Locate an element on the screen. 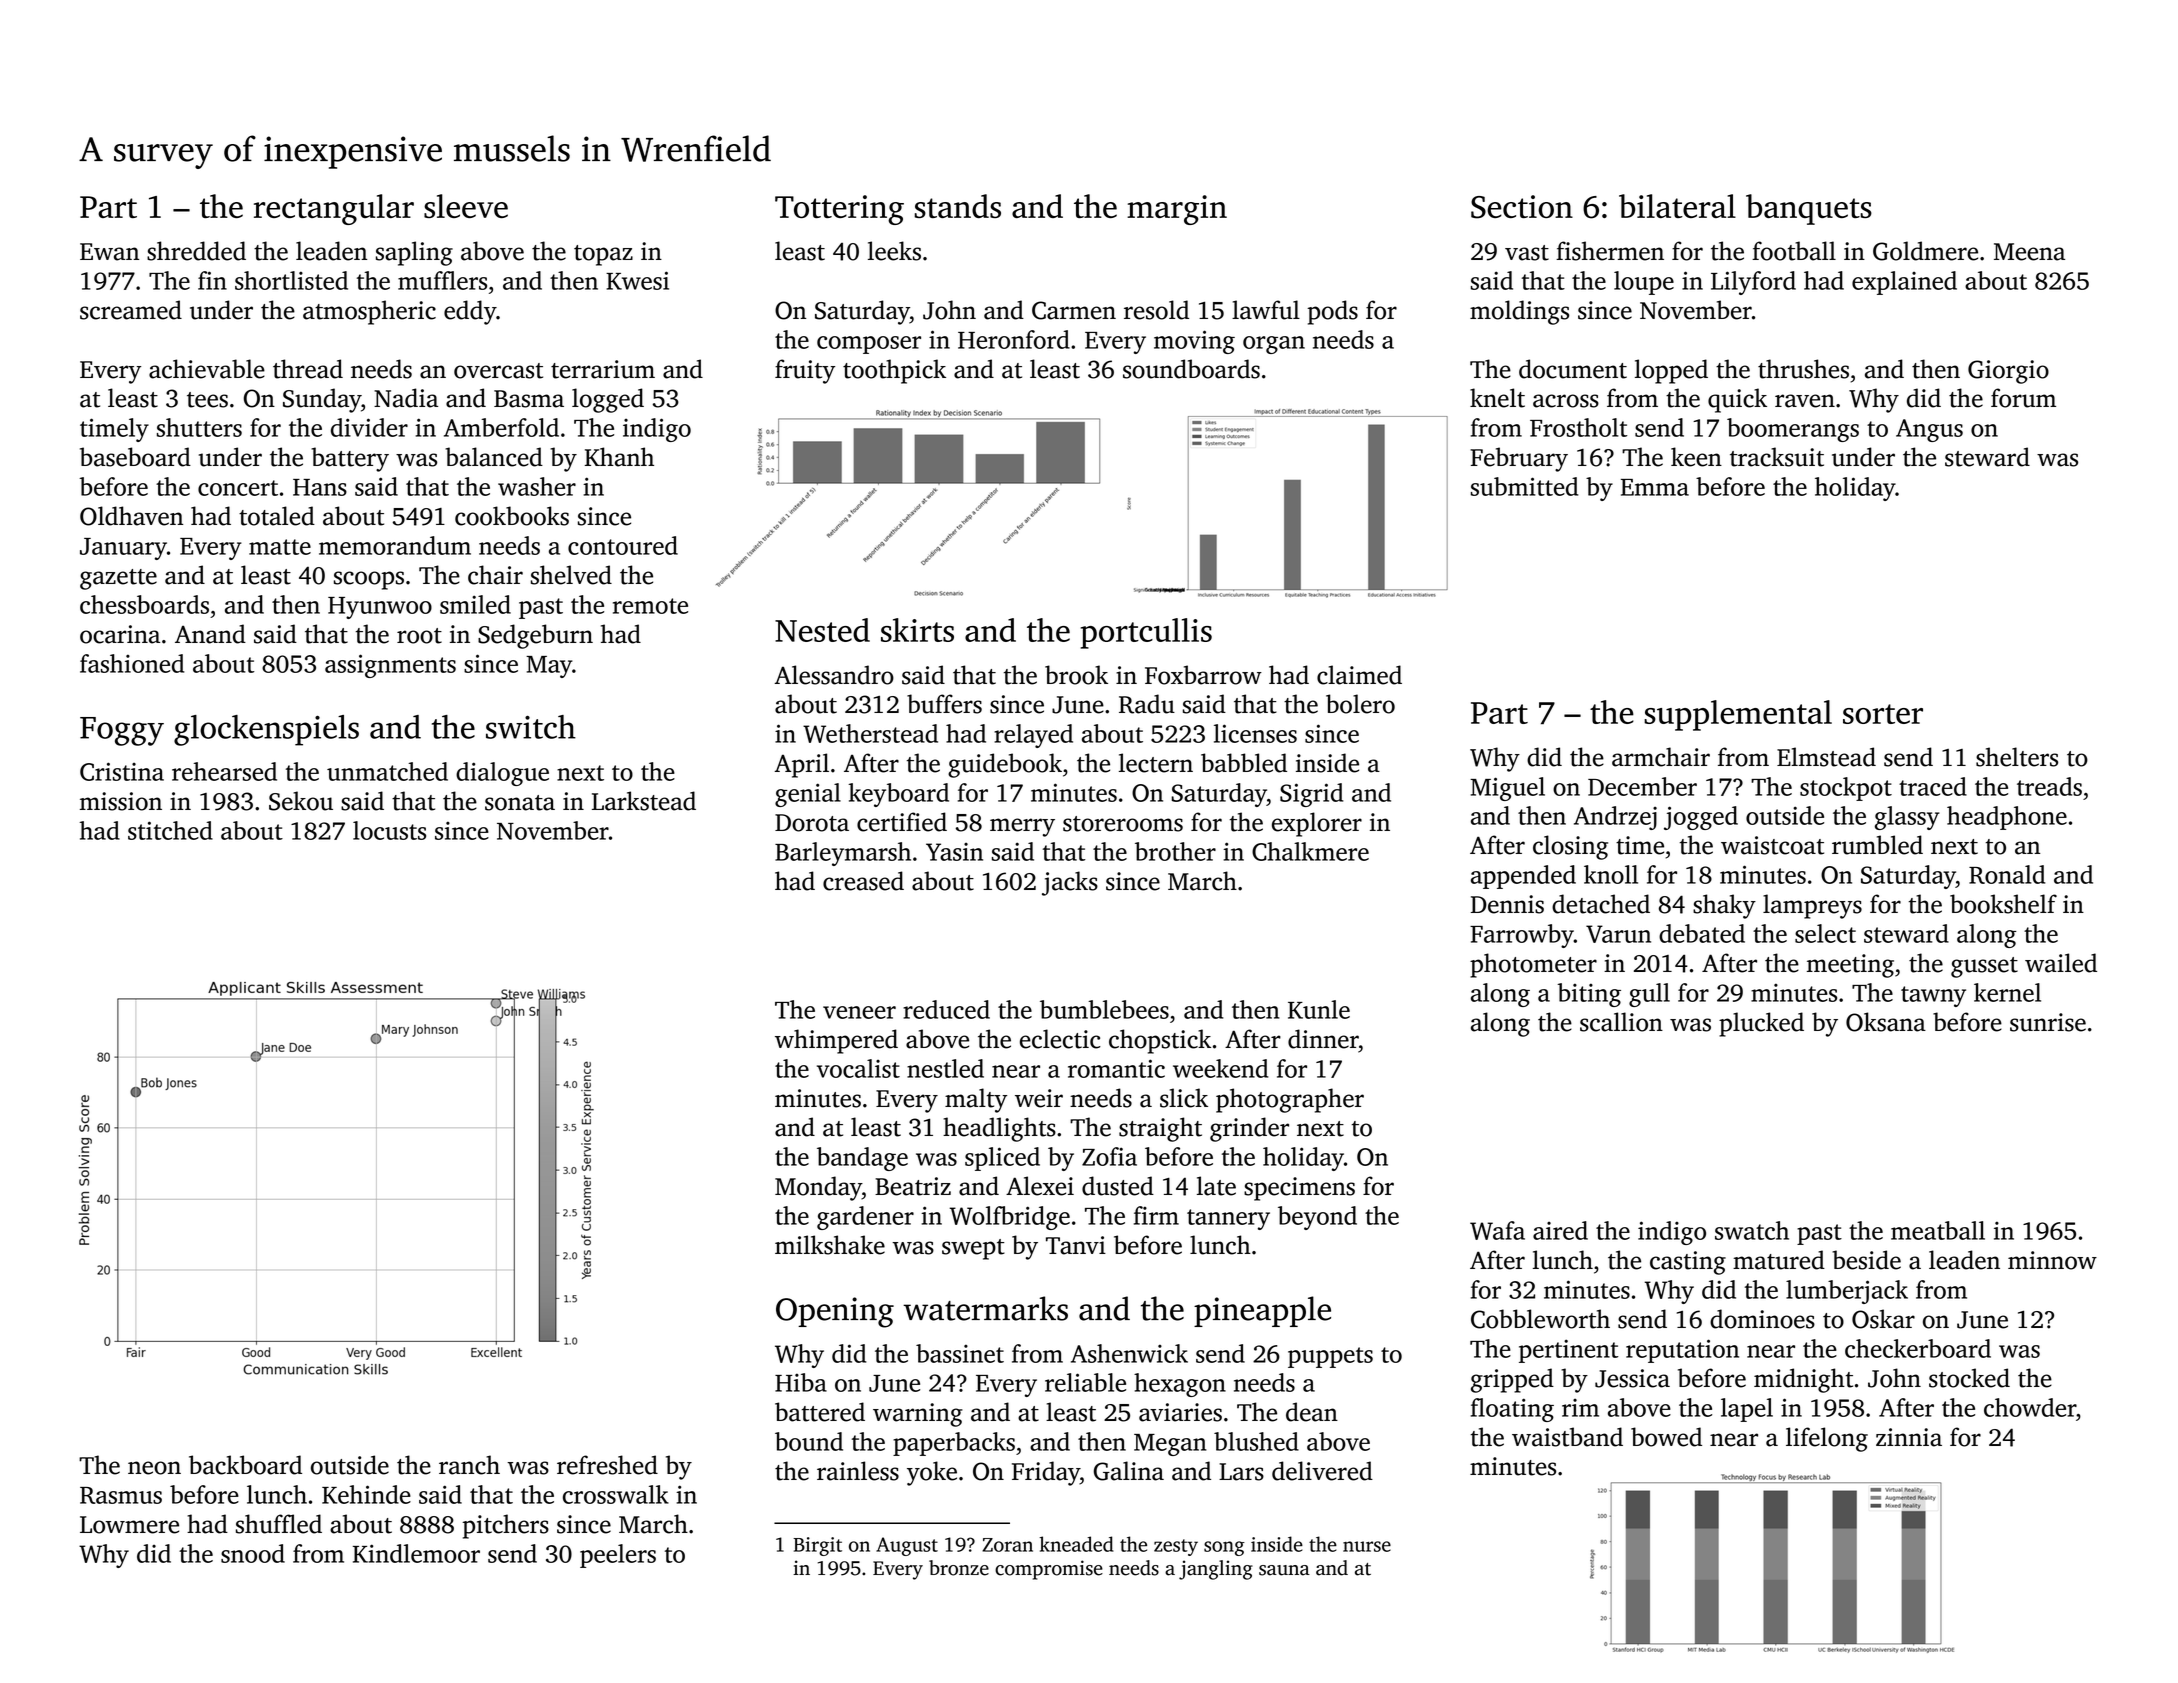 Image resolution: width=2178 pixels, height=1683 pixels. jogged is located at coordinates (1701, 818).
